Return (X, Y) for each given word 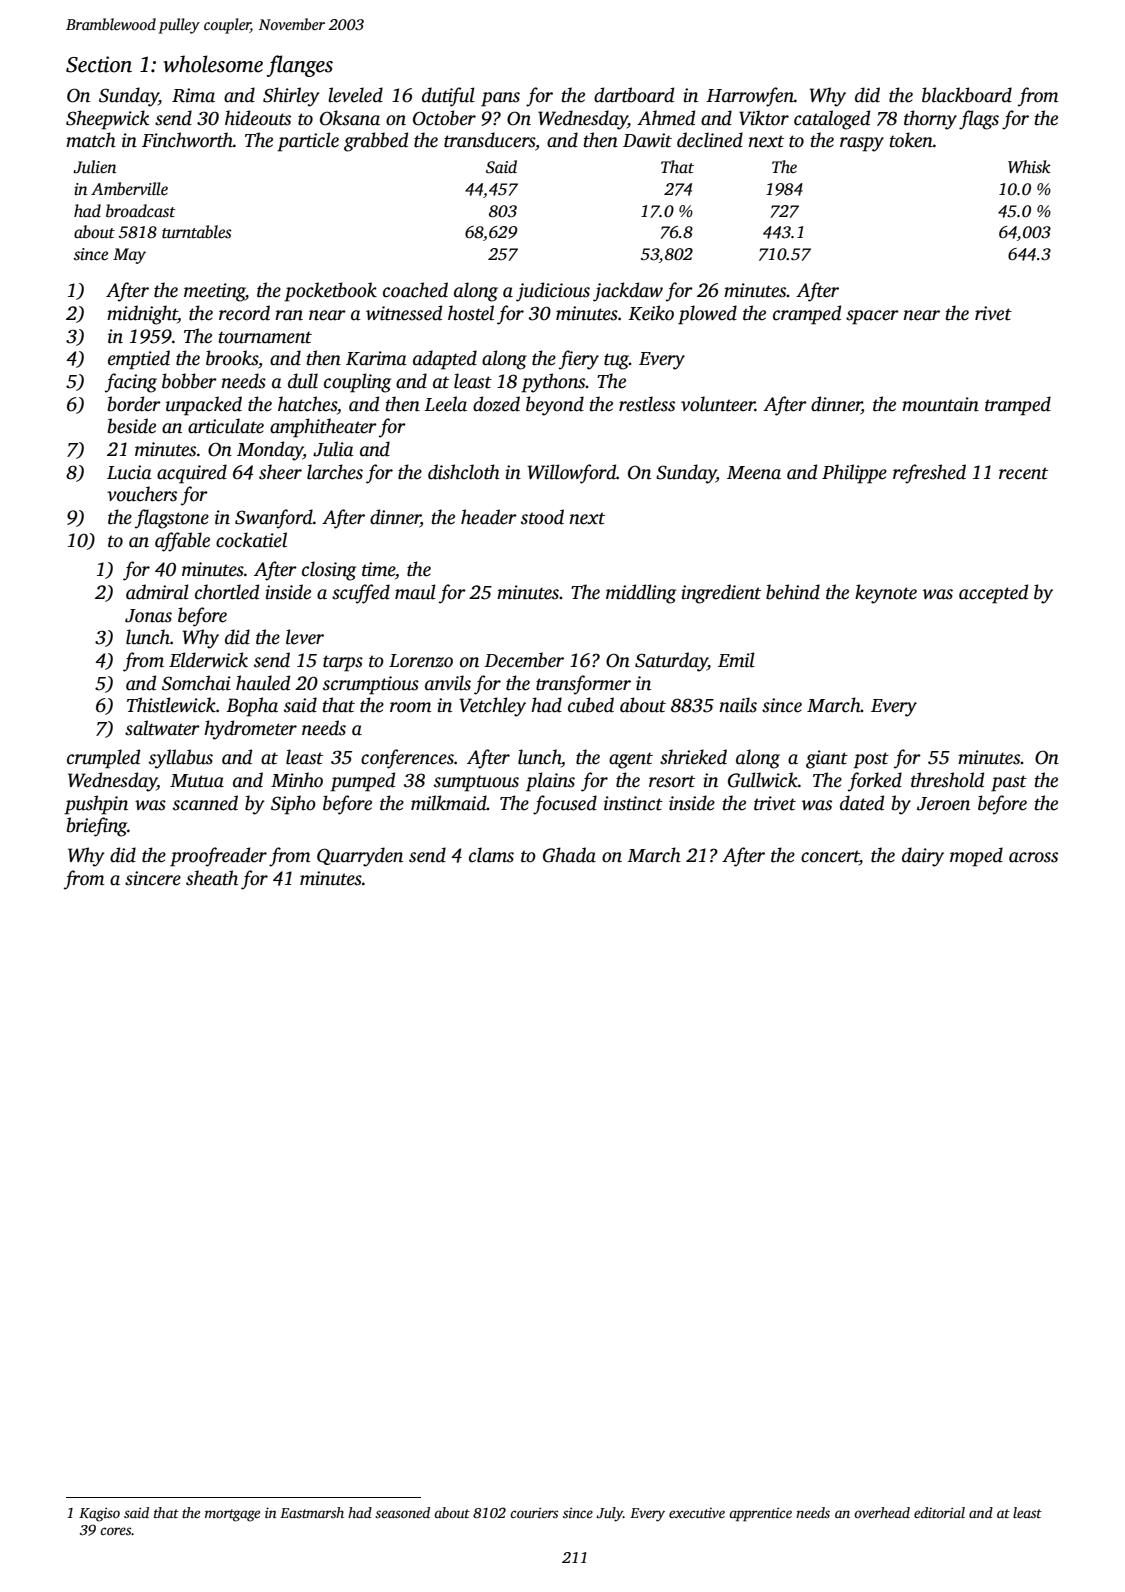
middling (641, 594)
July (609, 1514)
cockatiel (251, 540)
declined (710, 140)
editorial (939, 1512)
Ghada (569, 855)
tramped (1018, 406)
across (1033, 857)
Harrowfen (750, 97)
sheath (212, 878)
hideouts (258, 118)
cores (115, 1531)
